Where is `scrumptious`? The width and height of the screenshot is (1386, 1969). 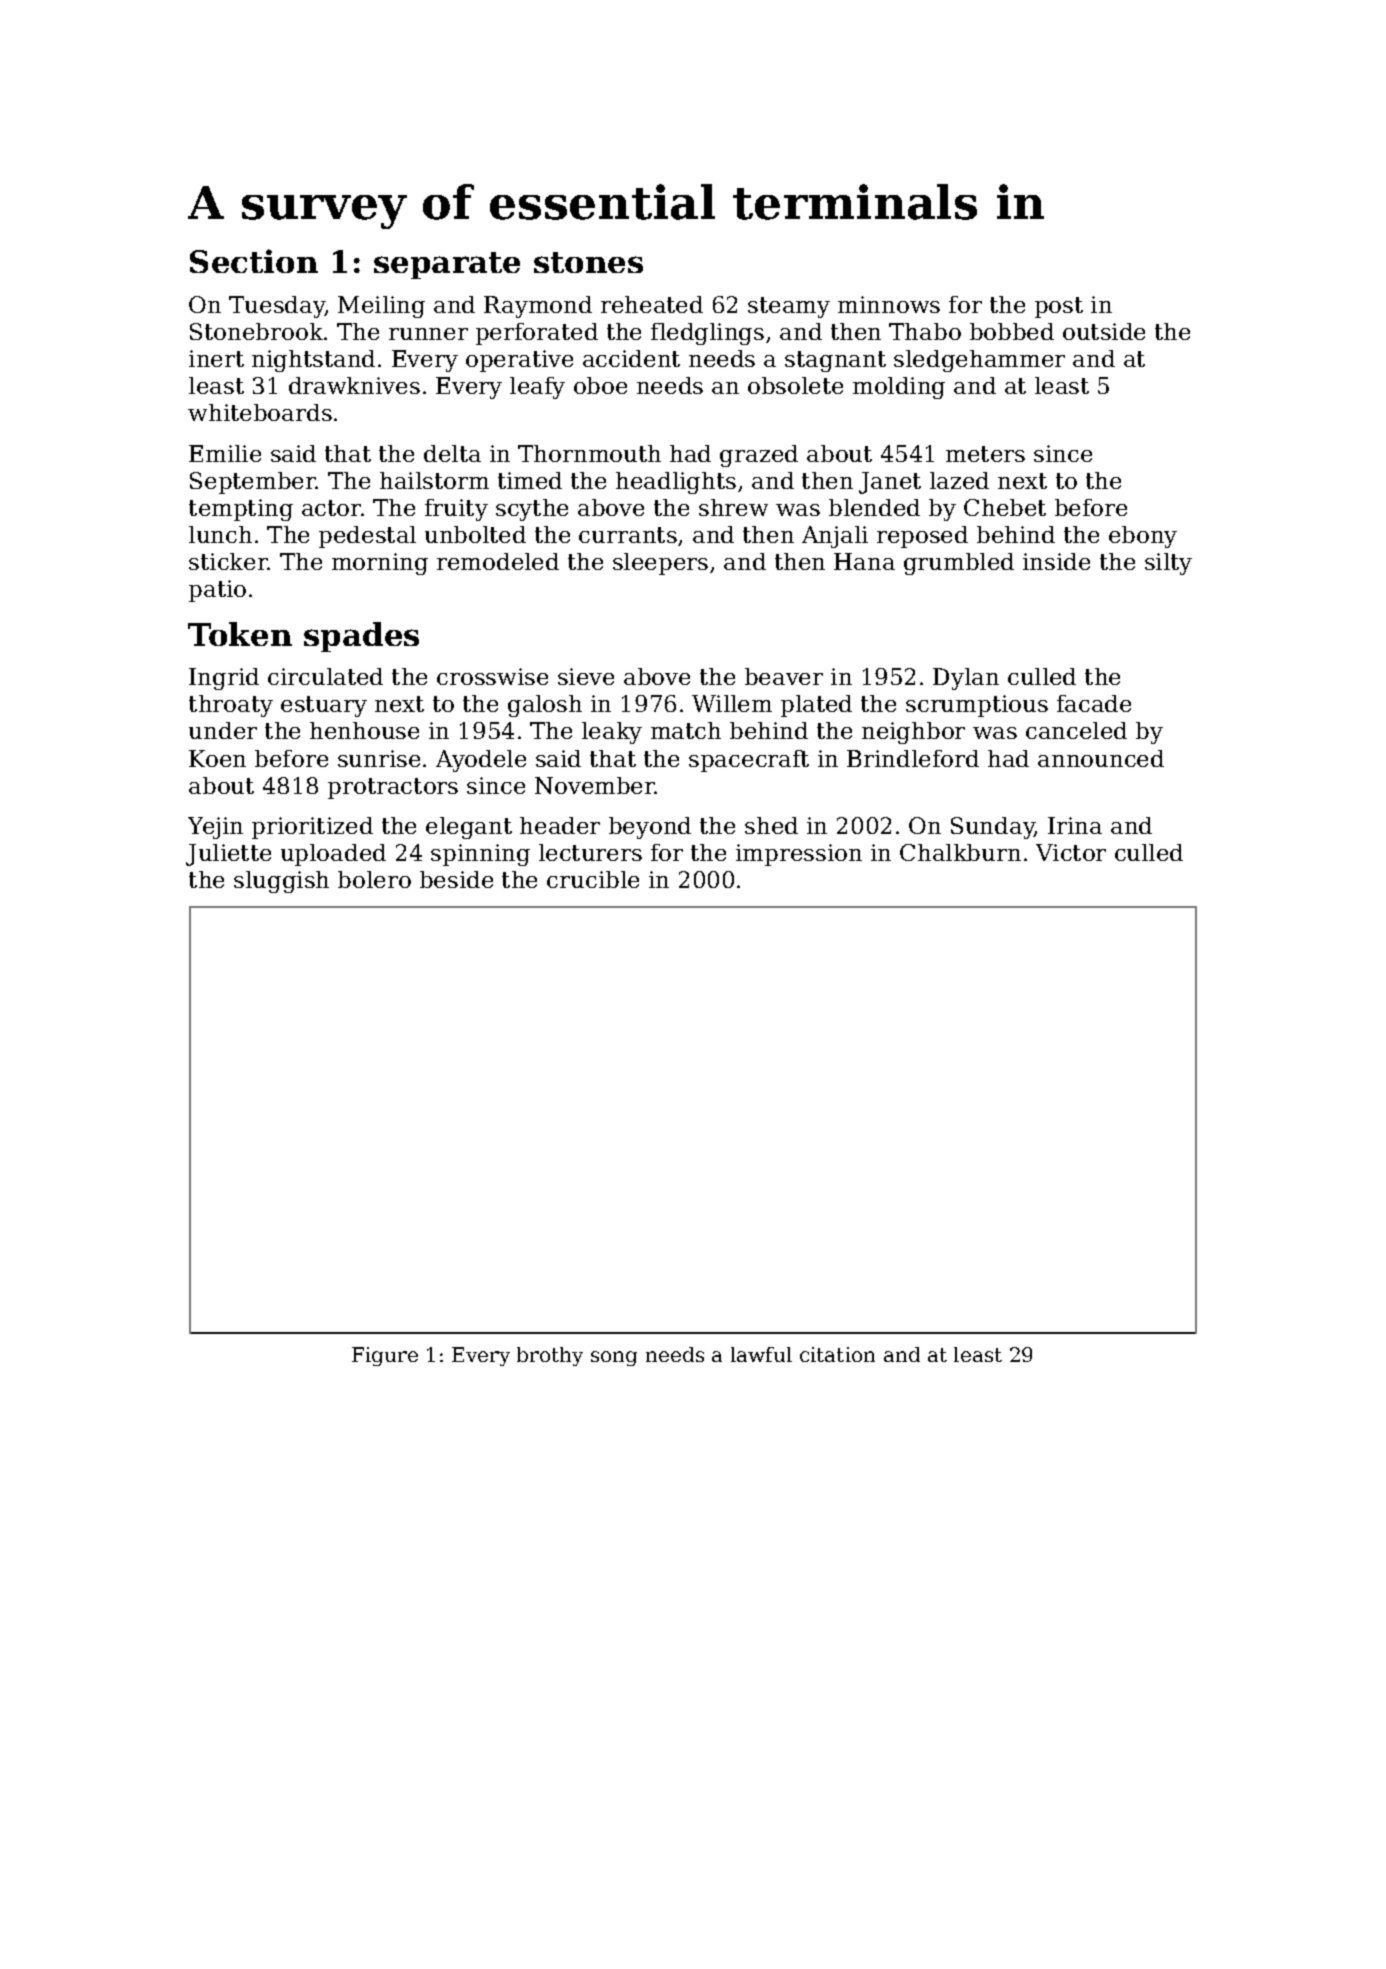 scrumptious is located at coordinates (977, 706).
